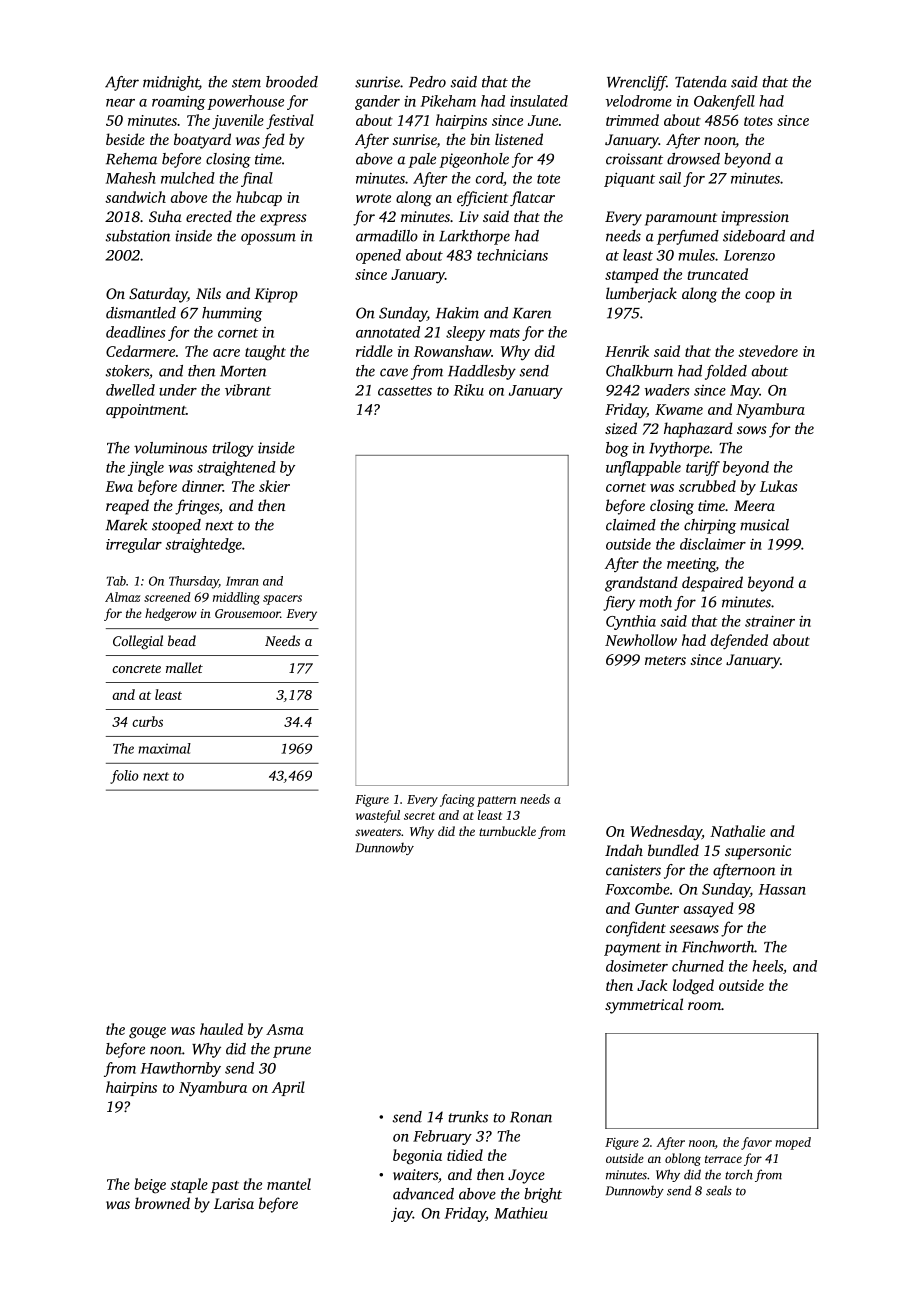  Describe the element at coordinates (203, 545) in the screenshot. I see `straightedge` at that location.
